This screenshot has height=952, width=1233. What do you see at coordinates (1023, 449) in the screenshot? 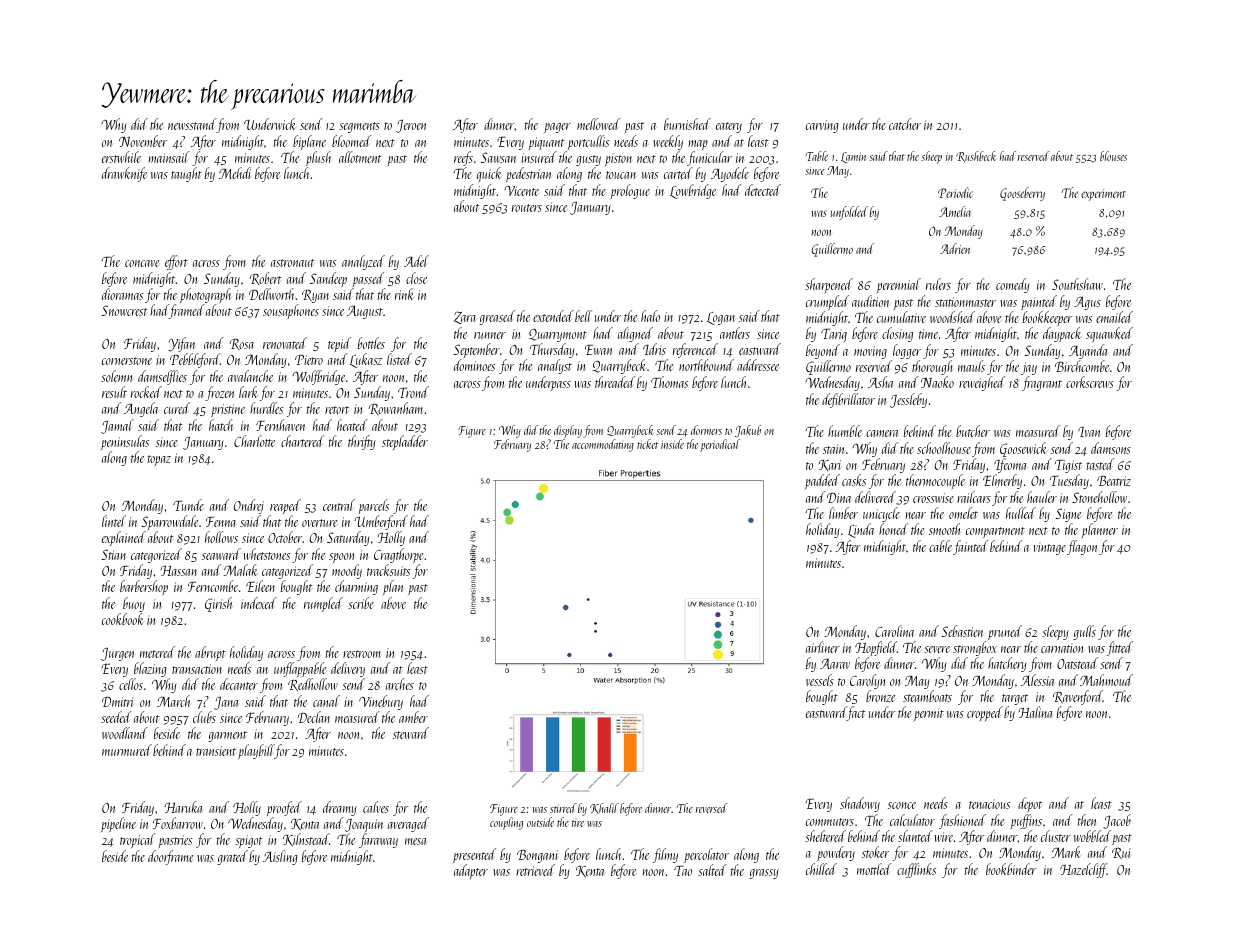
I see `Goosewick` at bounding box center [1023, 449].
